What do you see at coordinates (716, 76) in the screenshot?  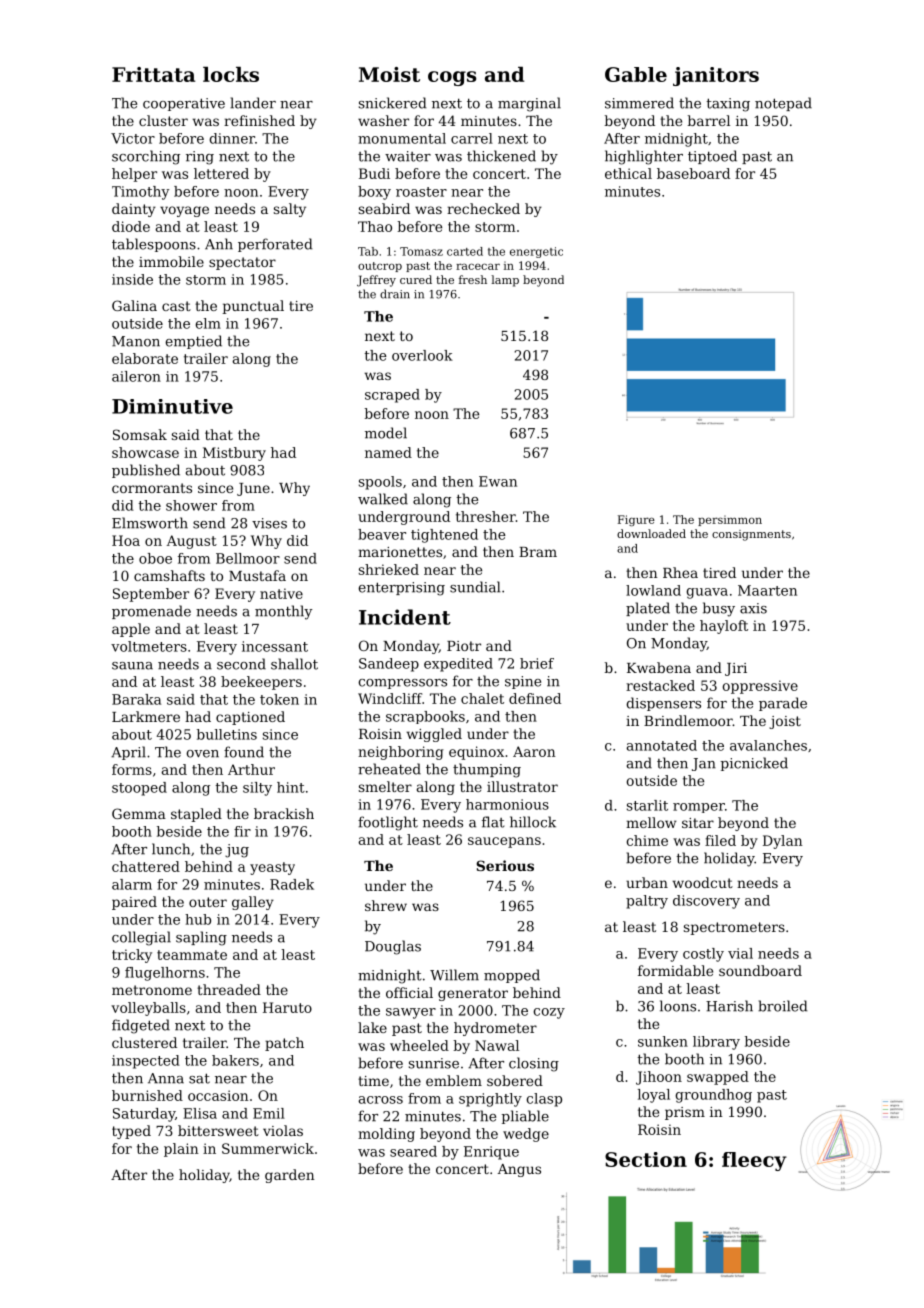 I see `janitors` at bounding box center [716, 76].
